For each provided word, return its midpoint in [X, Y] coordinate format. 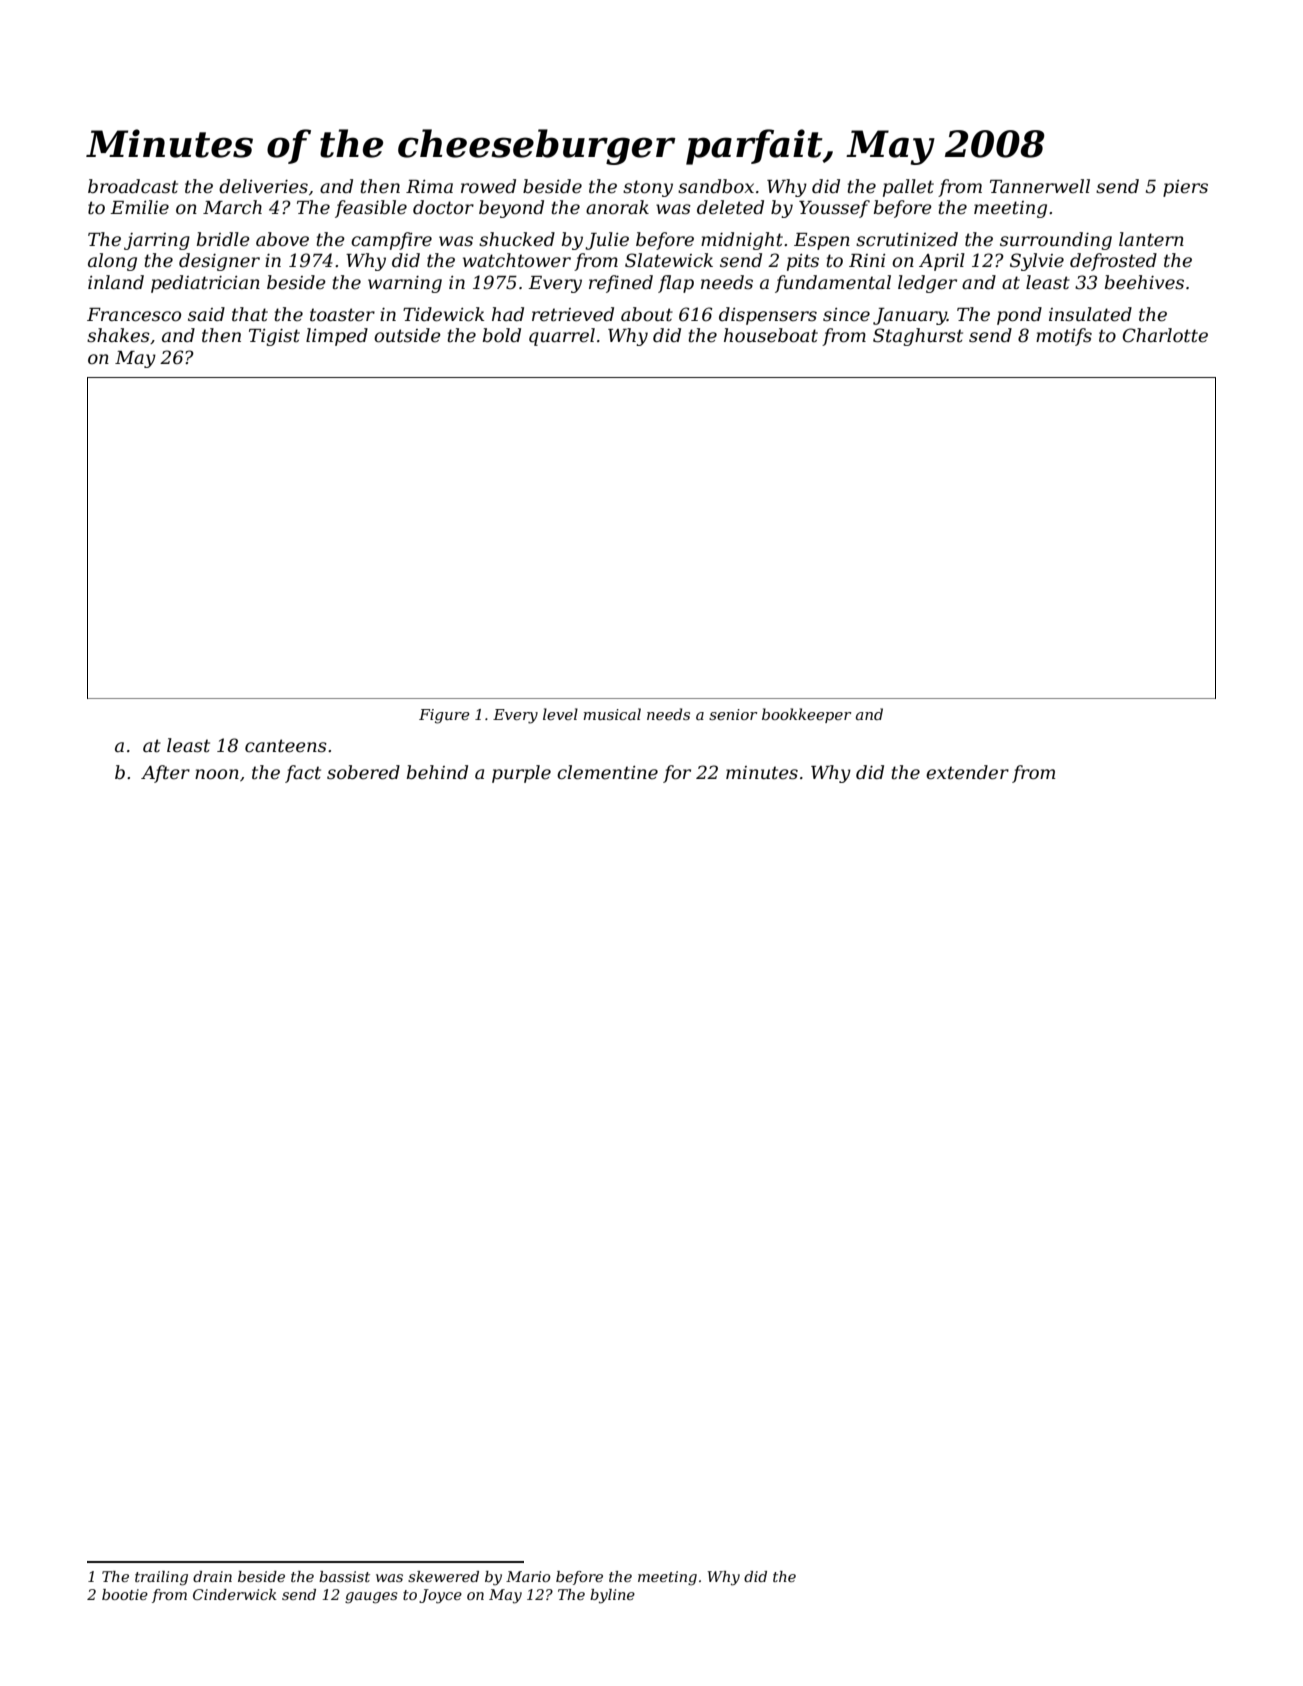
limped [337, 337]
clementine [607, 772]
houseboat [771, 335]
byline [612, 1596]
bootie [125, 1594]
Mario [528, 1576]
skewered [443, 1576]
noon [217, 774]
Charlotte [1165, 335]
